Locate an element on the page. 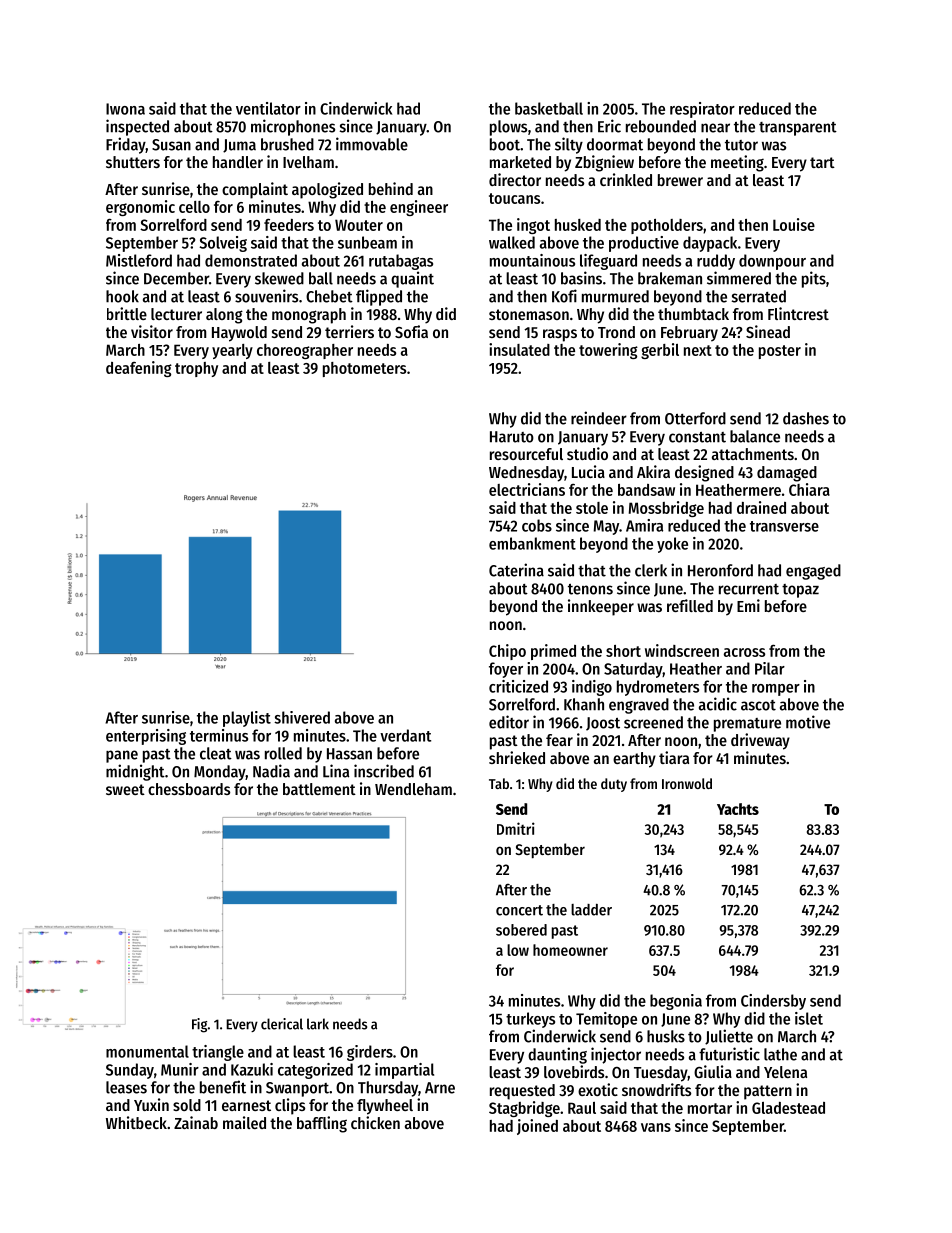 This image has height=1233, width=952. Dmitri is located at coordinates (516, 828).
